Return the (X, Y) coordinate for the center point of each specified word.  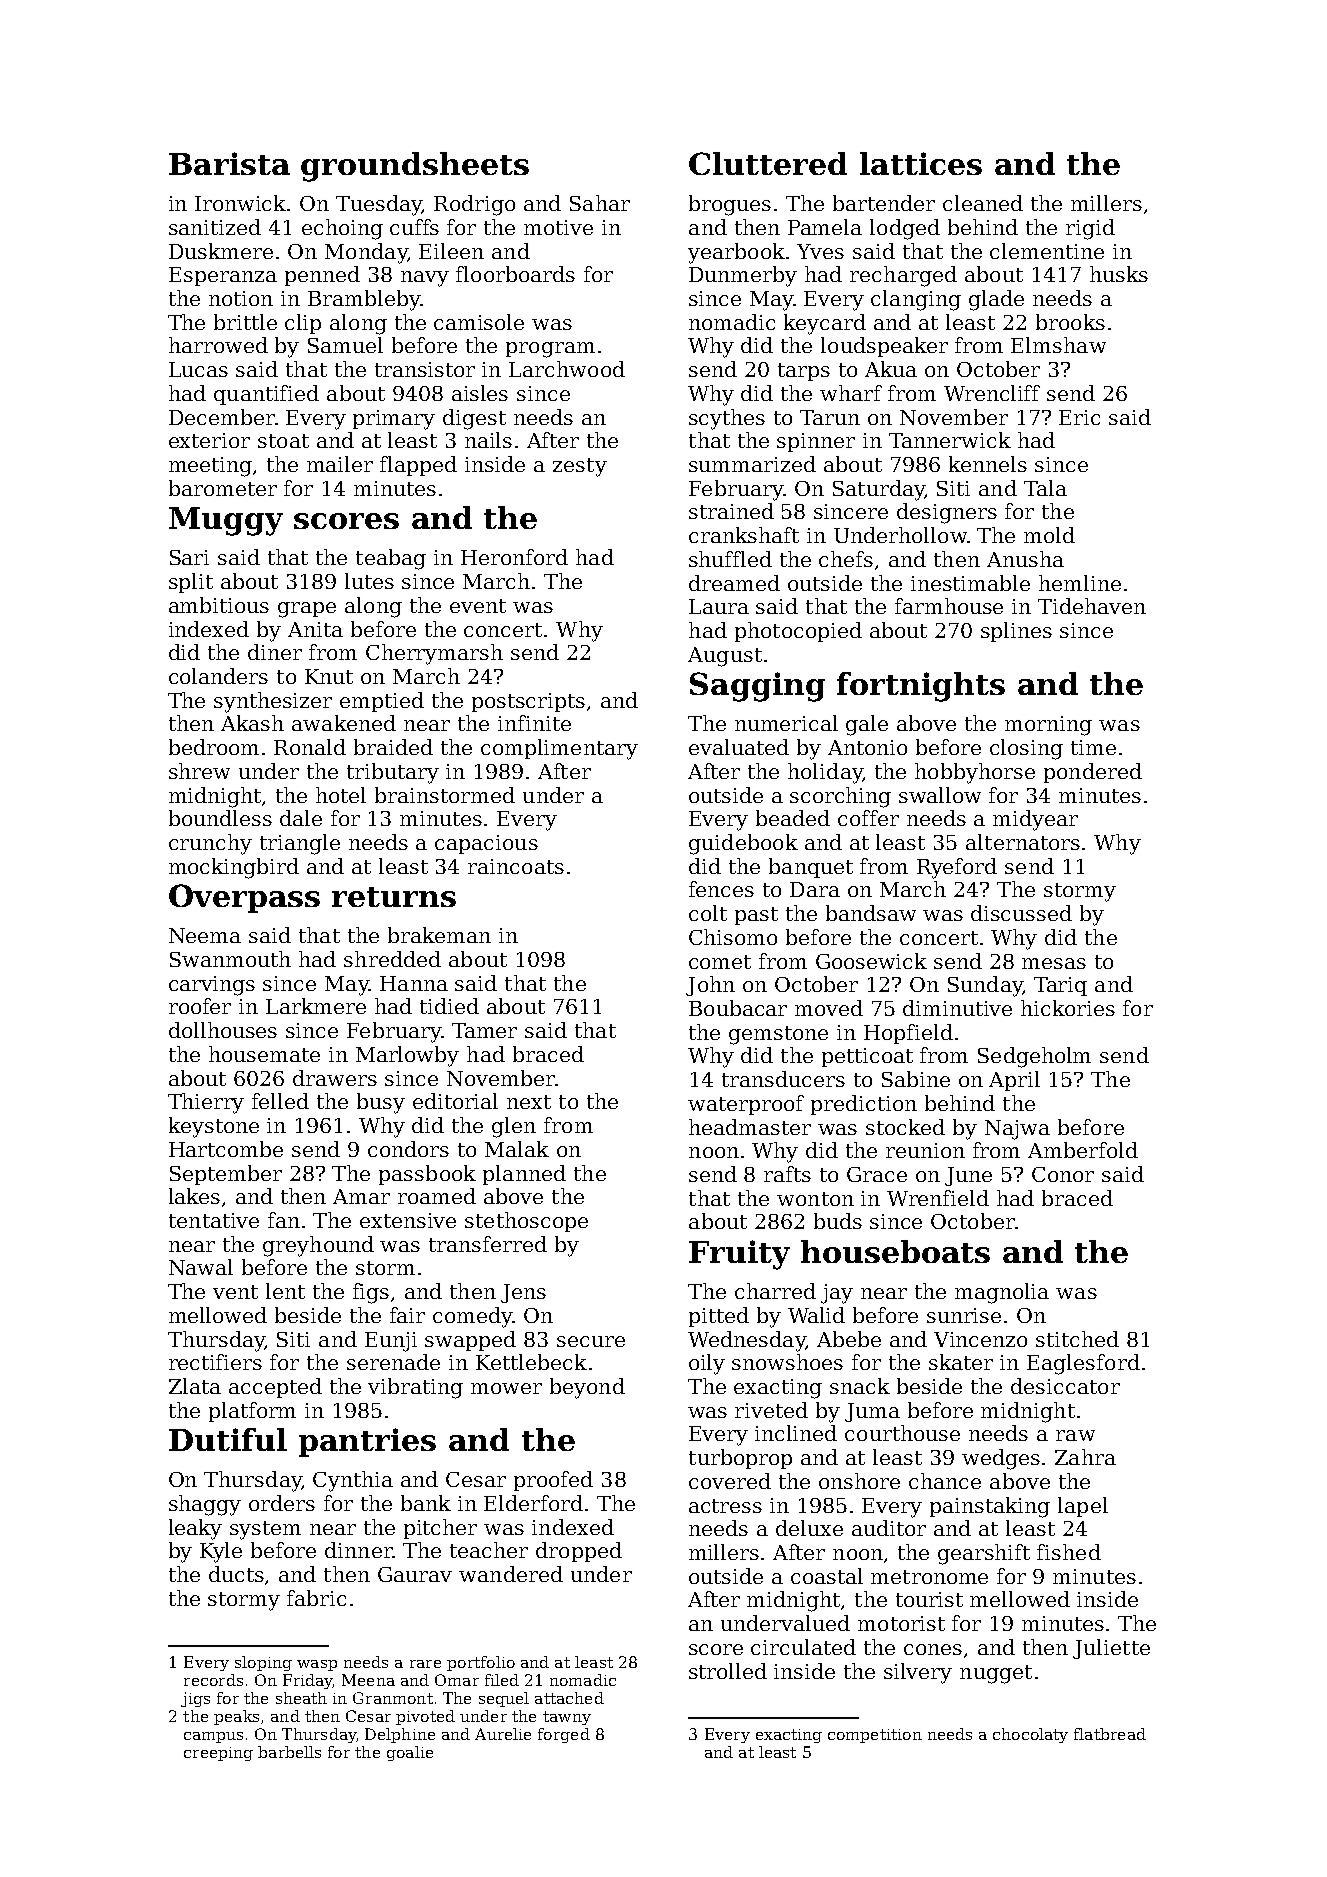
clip (303, 324)
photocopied (798, 632)
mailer (340, 464)
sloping (263, 1663)
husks (1119, 274)
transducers (783, 1079)
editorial (455, 1101)
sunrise (964, 1315)
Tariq (1060, 986)
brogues (730, 205)
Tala (1045, 488)
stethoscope (526, 1222)
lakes (194, 1196)
